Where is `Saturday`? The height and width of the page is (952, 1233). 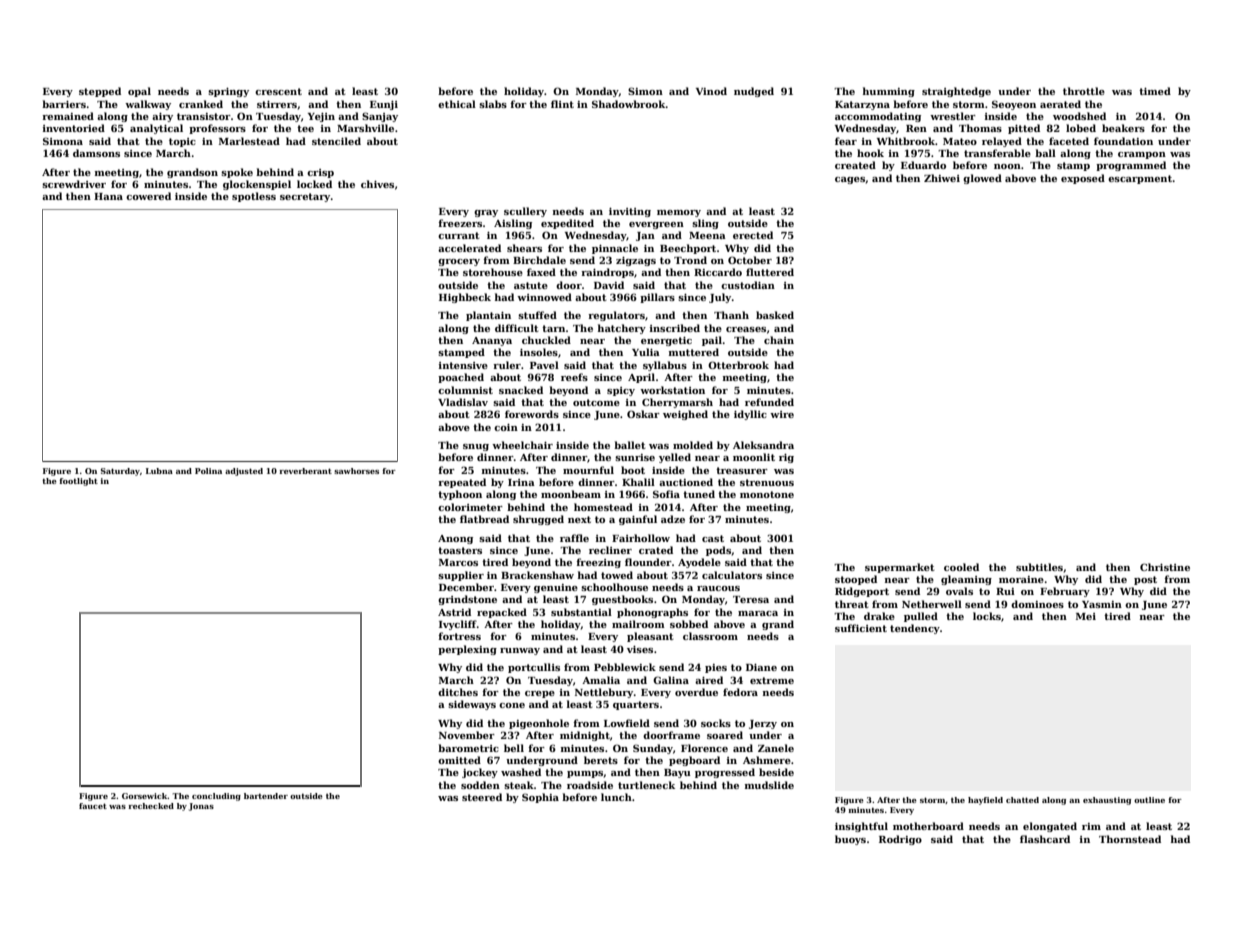
Saturday is located at coordinates (120, 472).
